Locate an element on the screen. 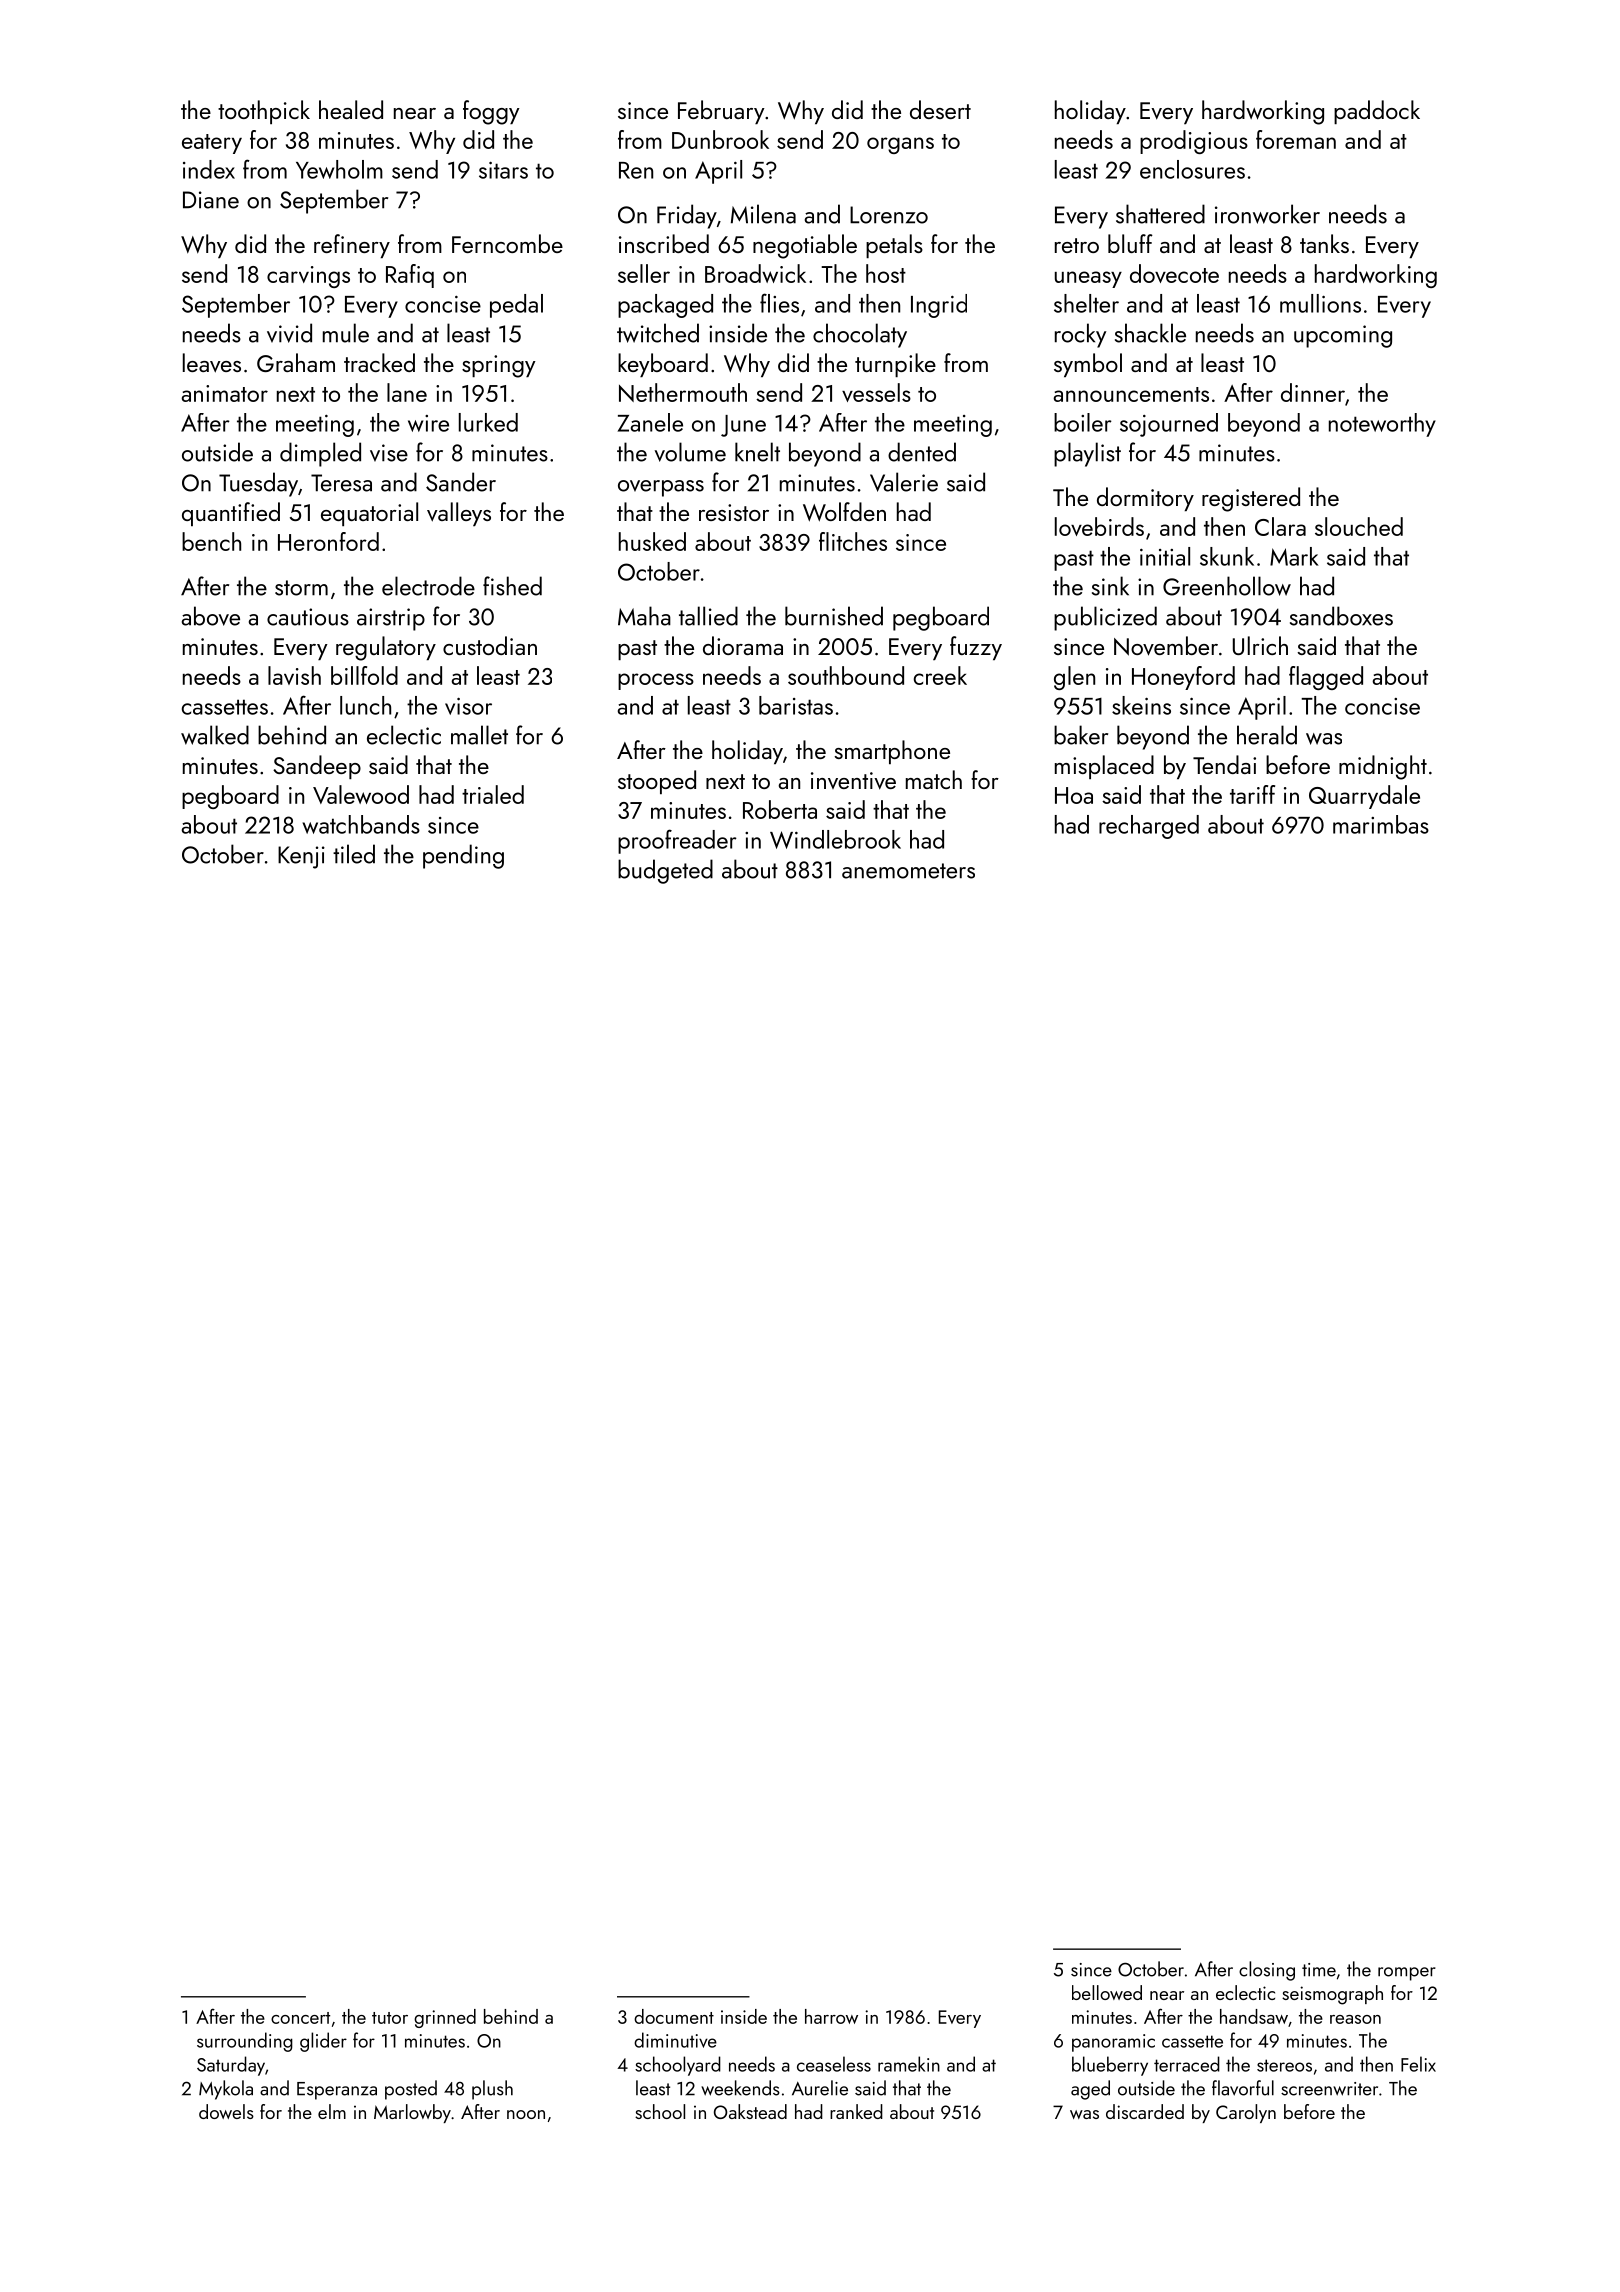  tutor is located at coordinates (390, 2018).
